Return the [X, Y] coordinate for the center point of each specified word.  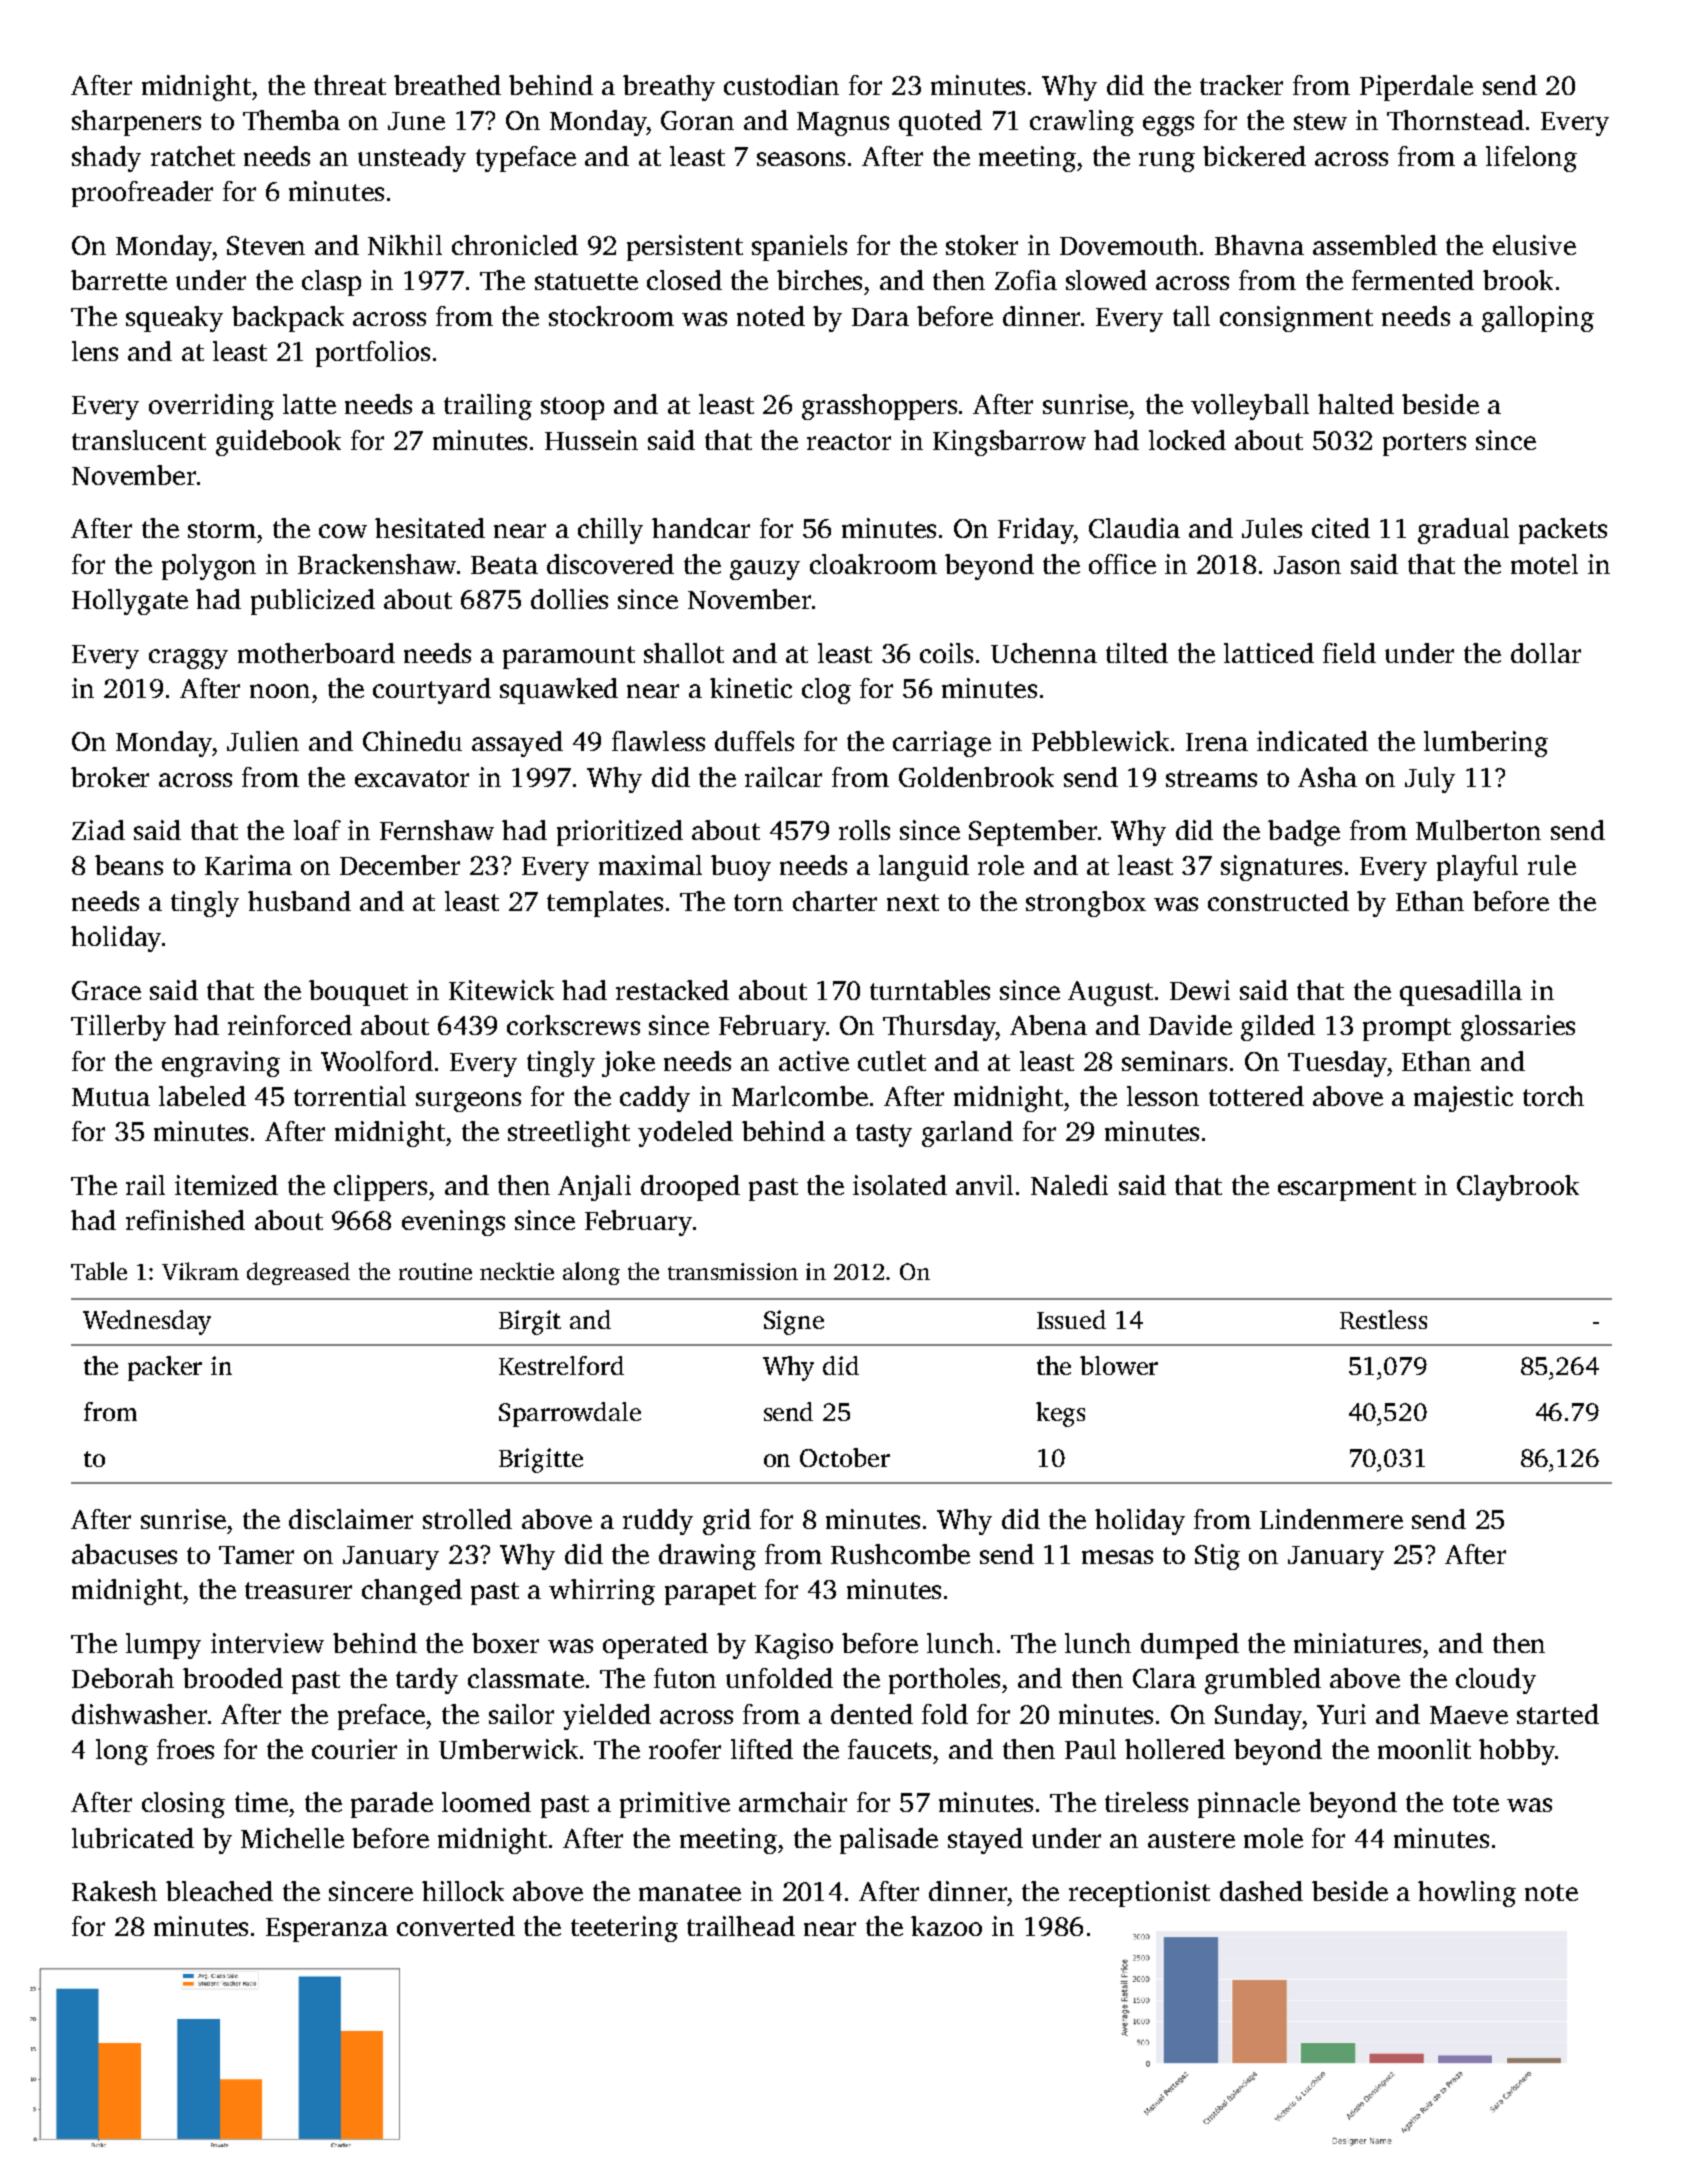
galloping [1538, 319]
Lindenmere [1331, 1519]
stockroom [611, 316]
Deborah [123, 1678]
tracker [1241, 85]
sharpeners [136, 123]
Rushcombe [900, 1554]
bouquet [358, 993]
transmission [733, 1271]
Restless [1383, 1319]
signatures [1281, 868]
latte [309, 404]
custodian [781, 85]
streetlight [569, 1134]
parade [392, 1805]
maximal [650, 865]
